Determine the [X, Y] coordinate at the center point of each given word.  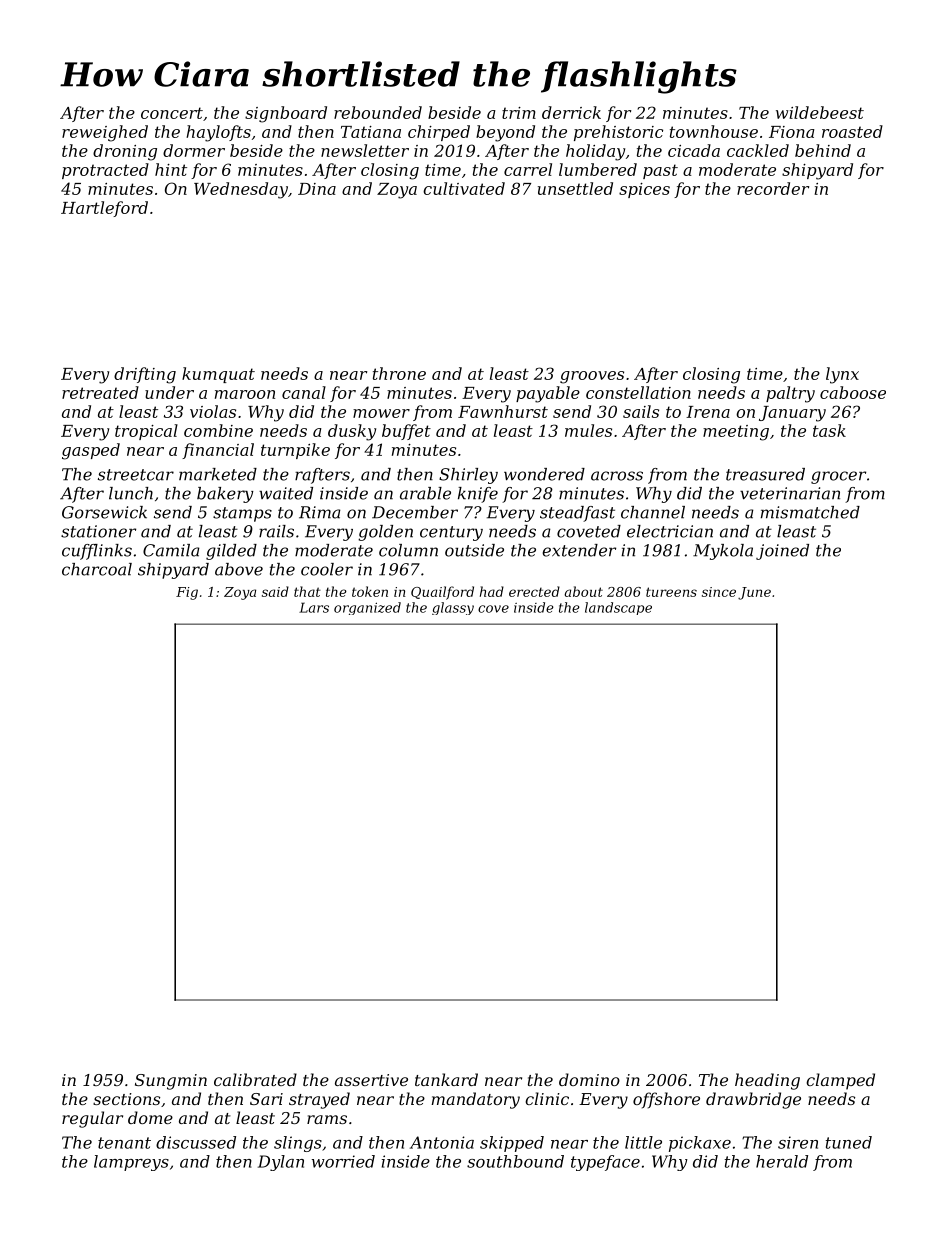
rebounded [378, 112]
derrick [571, 112]
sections [126, 1099]
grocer [838, 477]
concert [172, 113]
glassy [453, 608]
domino [589, 1079]
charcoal [97, 569]
